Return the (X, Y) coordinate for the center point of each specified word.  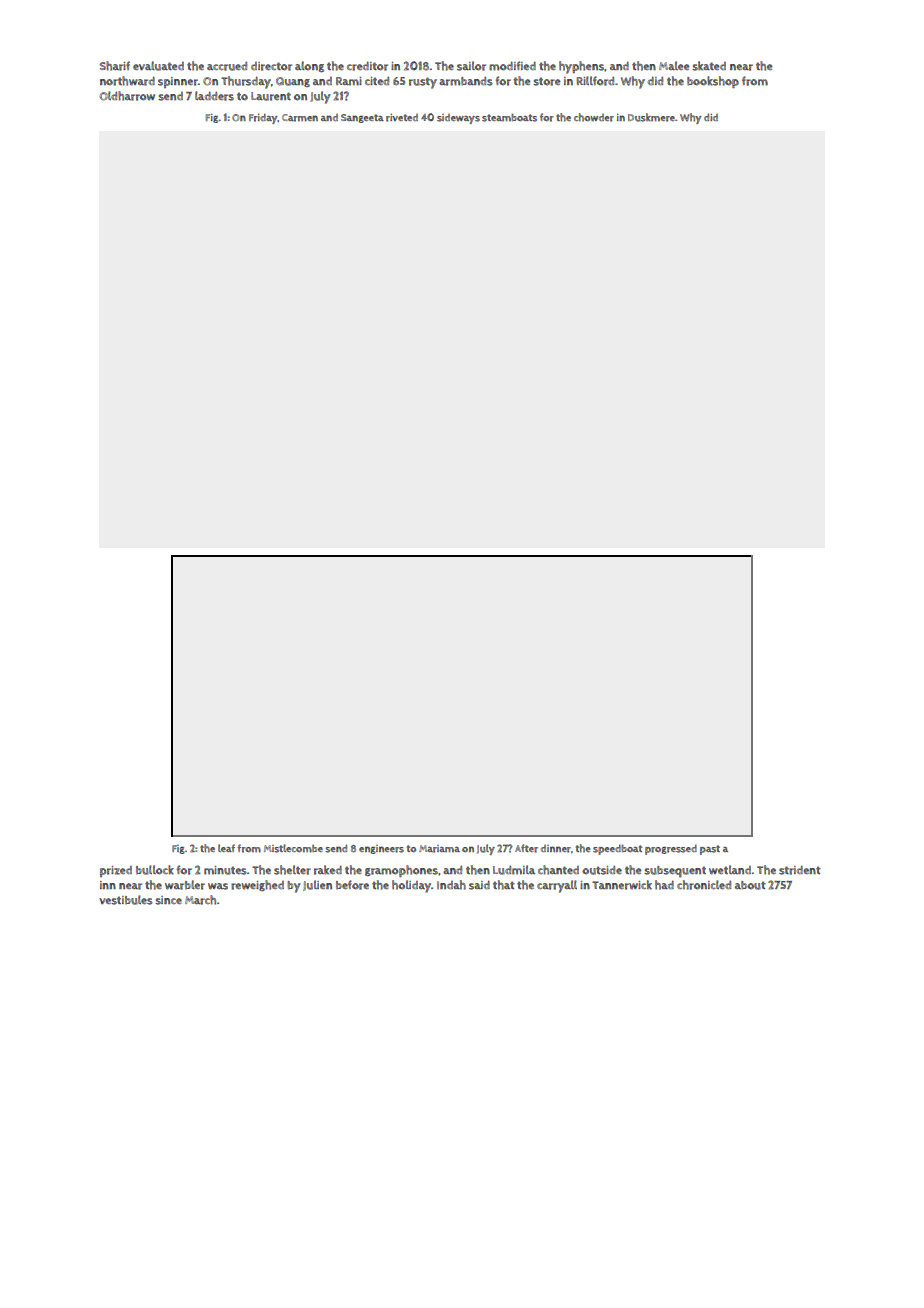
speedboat (617, 849)
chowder (594, 117)
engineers (381, 849)
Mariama (439, 849)
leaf (226, 848)
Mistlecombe (293, 848)
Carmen (300, 118)
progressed (671, 849)
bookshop (713, 82)
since (168, 900)
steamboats (509, 118)
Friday (263, 118)
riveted (402, 118)
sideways (458, 119)
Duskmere (651, 117)
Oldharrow (127, 96)
